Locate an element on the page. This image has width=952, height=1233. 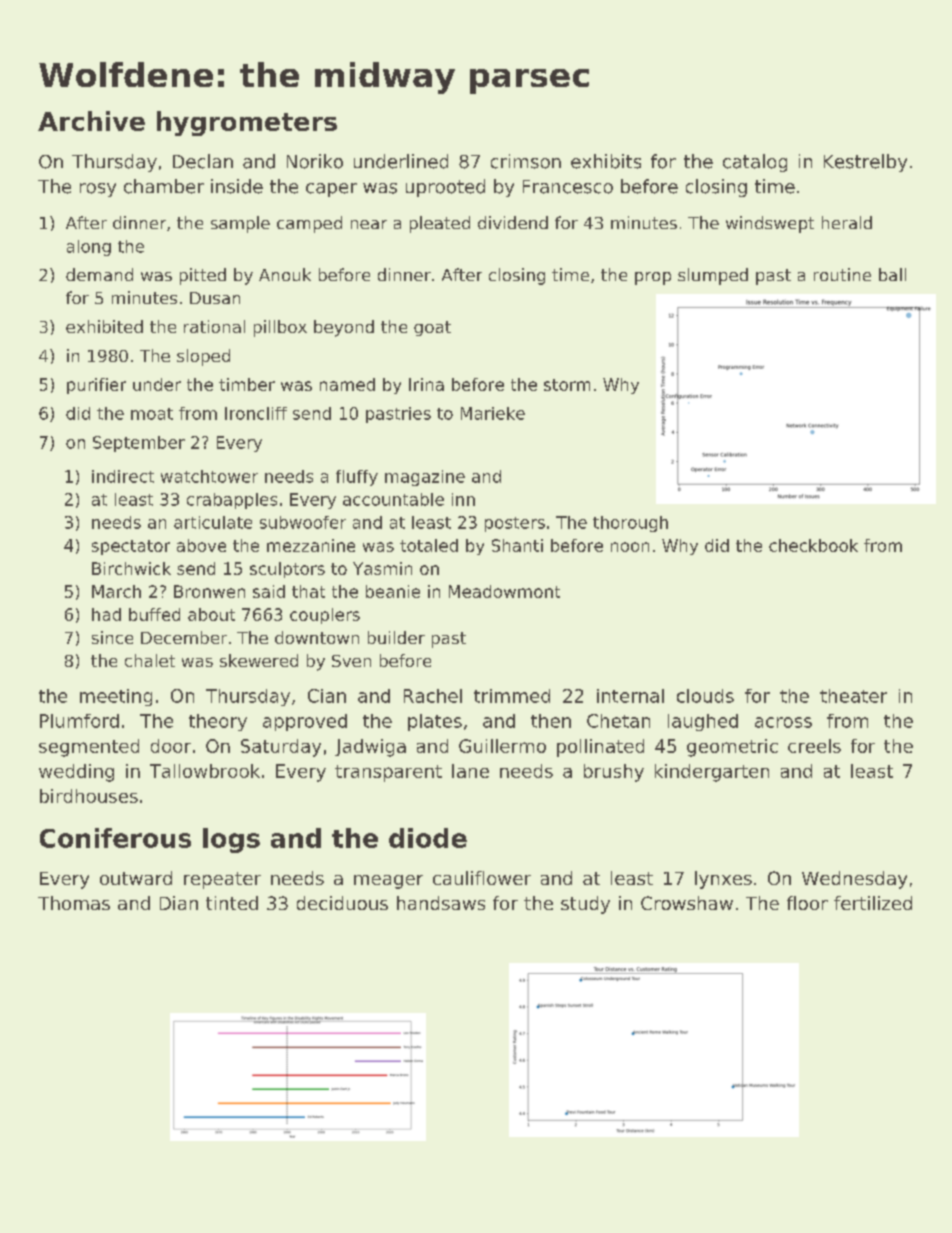
articulate is located at coordinates (213, 522).
